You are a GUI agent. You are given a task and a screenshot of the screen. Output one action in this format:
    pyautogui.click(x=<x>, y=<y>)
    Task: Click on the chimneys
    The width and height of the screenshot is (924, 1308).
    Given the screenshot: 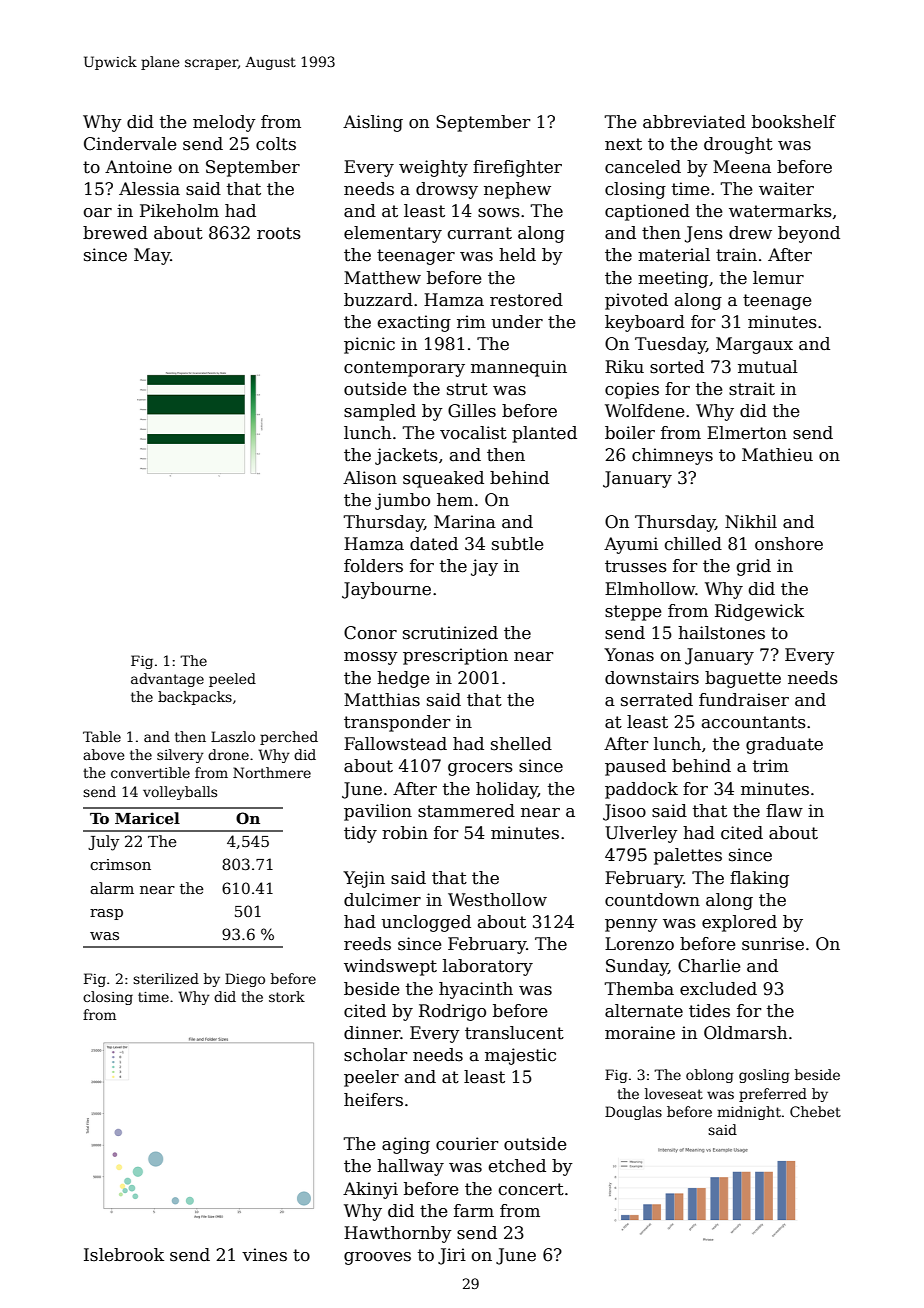 What is the action you would take?
    pyautogui.click(x=672, y=456)
